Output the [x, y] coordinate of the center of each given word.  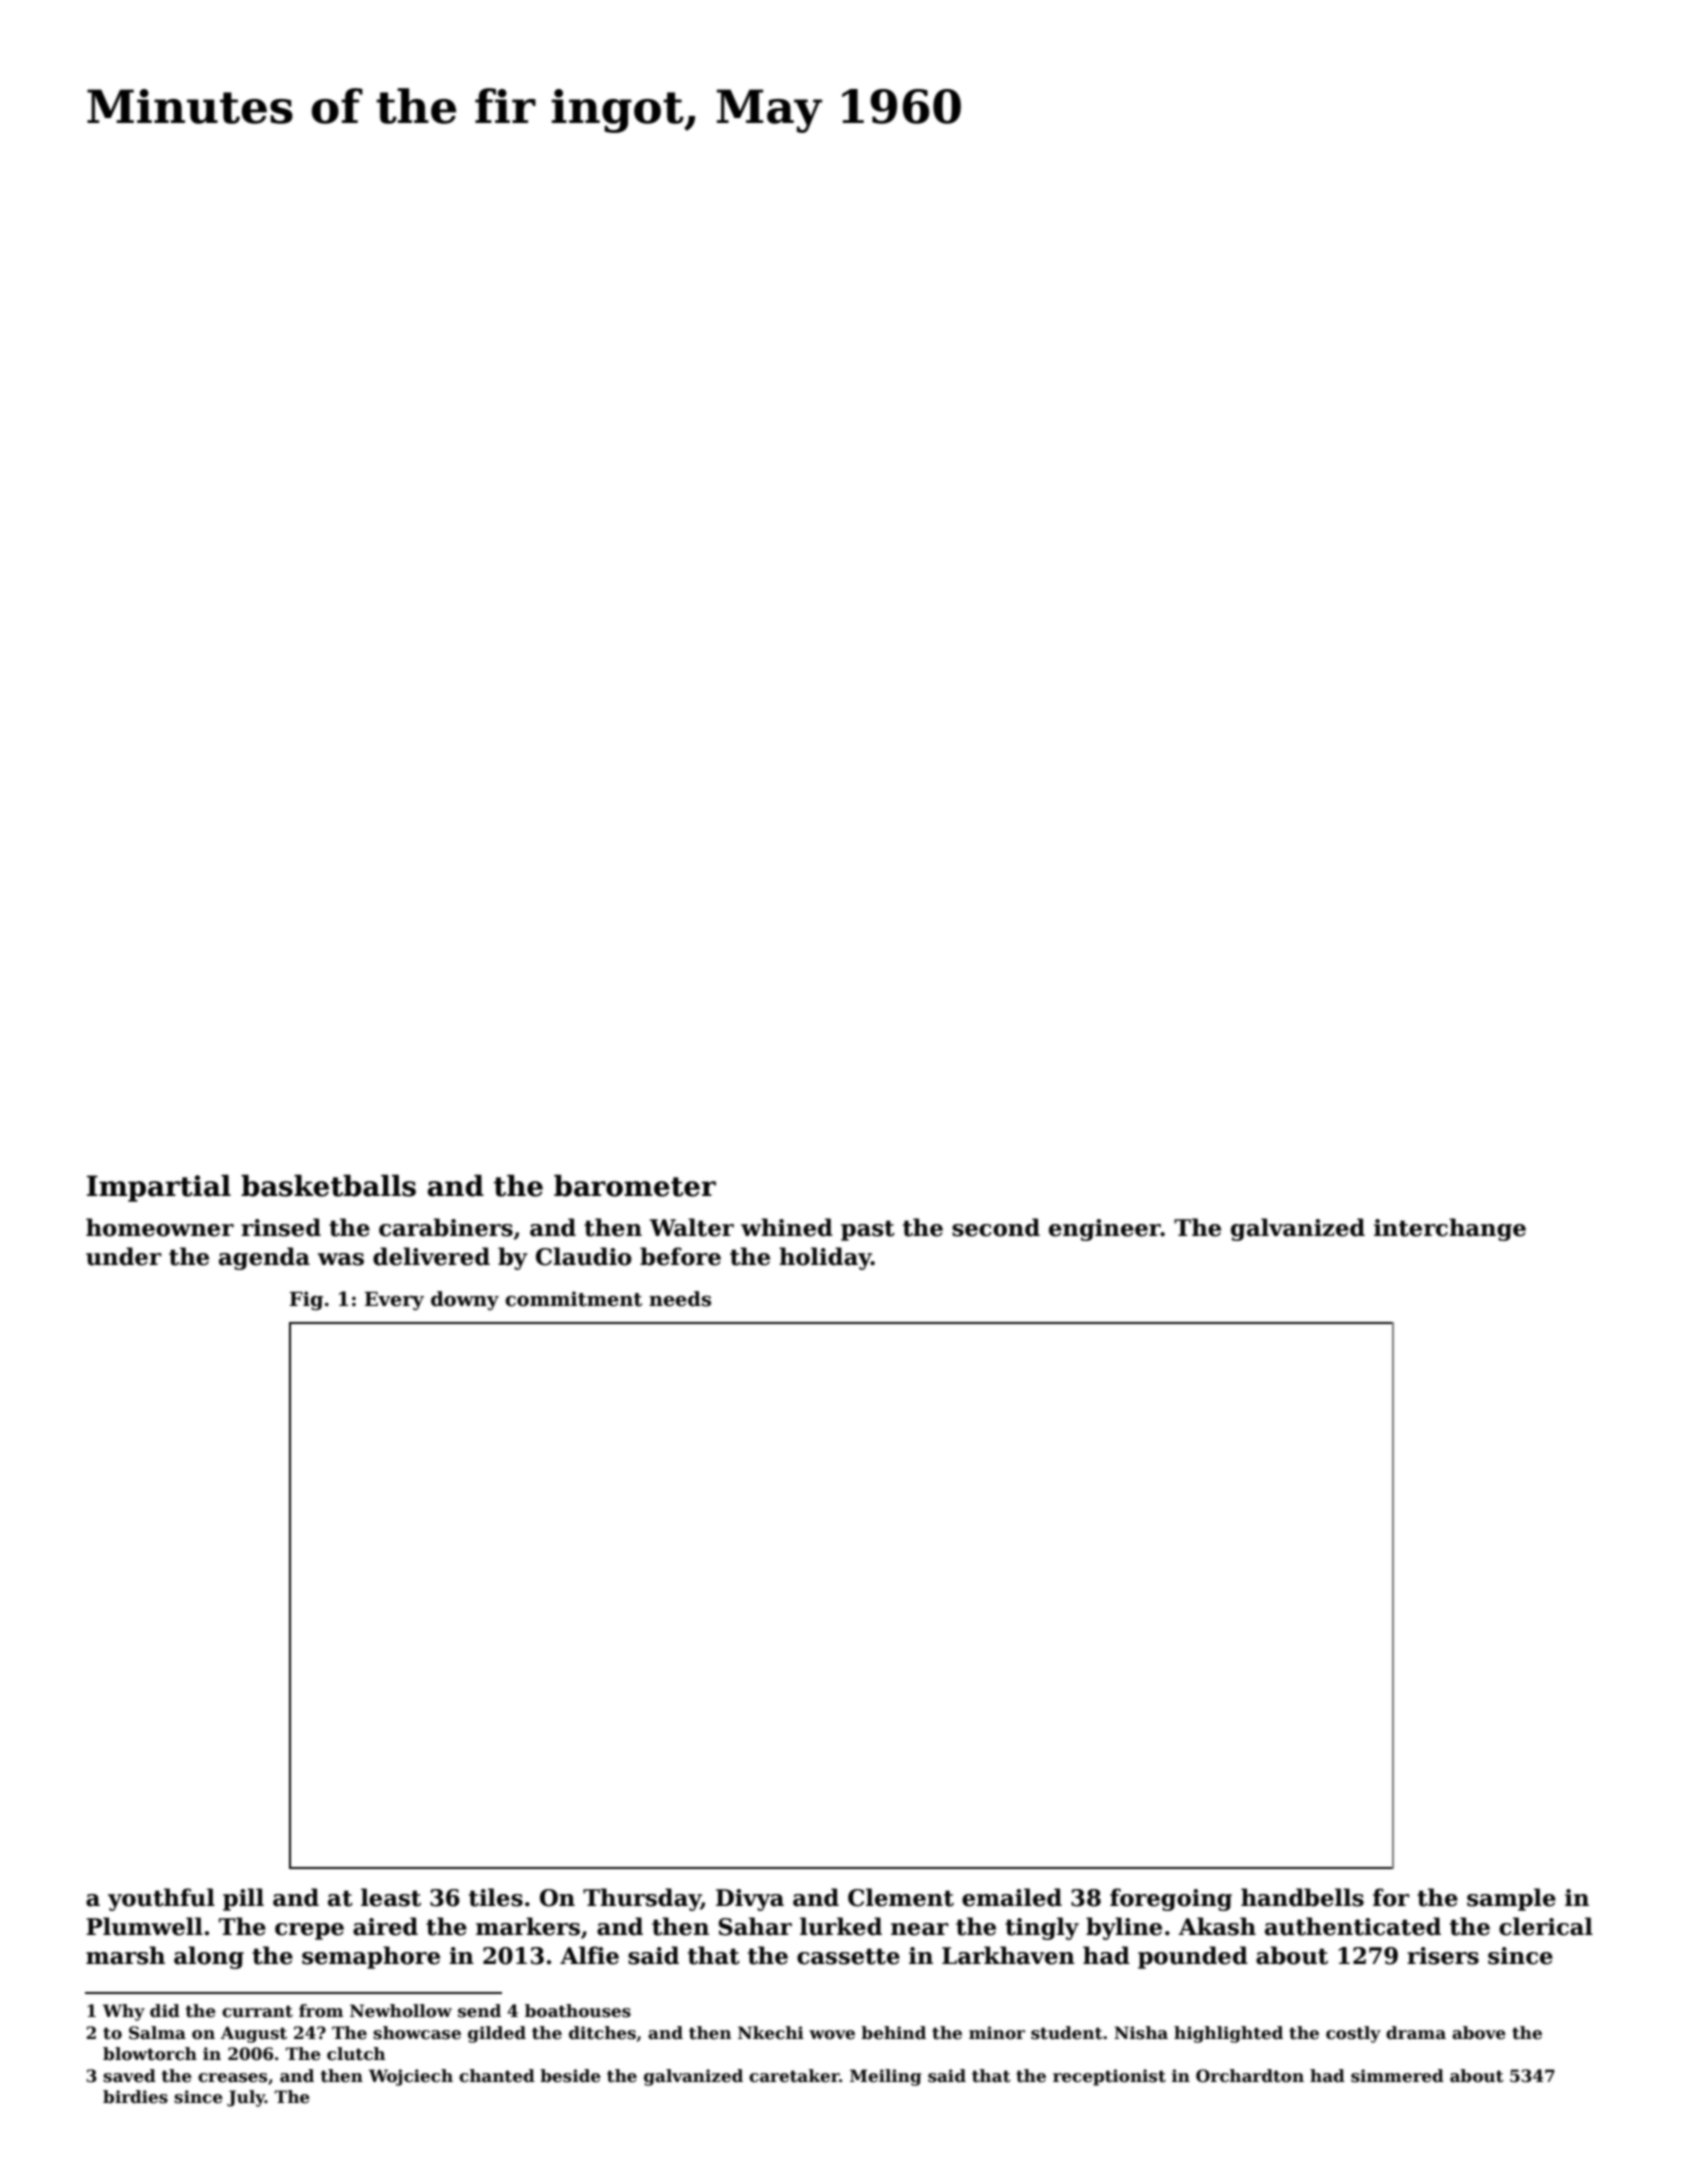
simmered [1397, 2076]
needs [680, 1299]
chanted [497, 2076]
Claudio [584, 1256]
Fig [306, 1300]
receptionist [1109, 2077]
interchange [1450, 1229]
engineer [1105, 1230]
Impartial [159, 1188]
